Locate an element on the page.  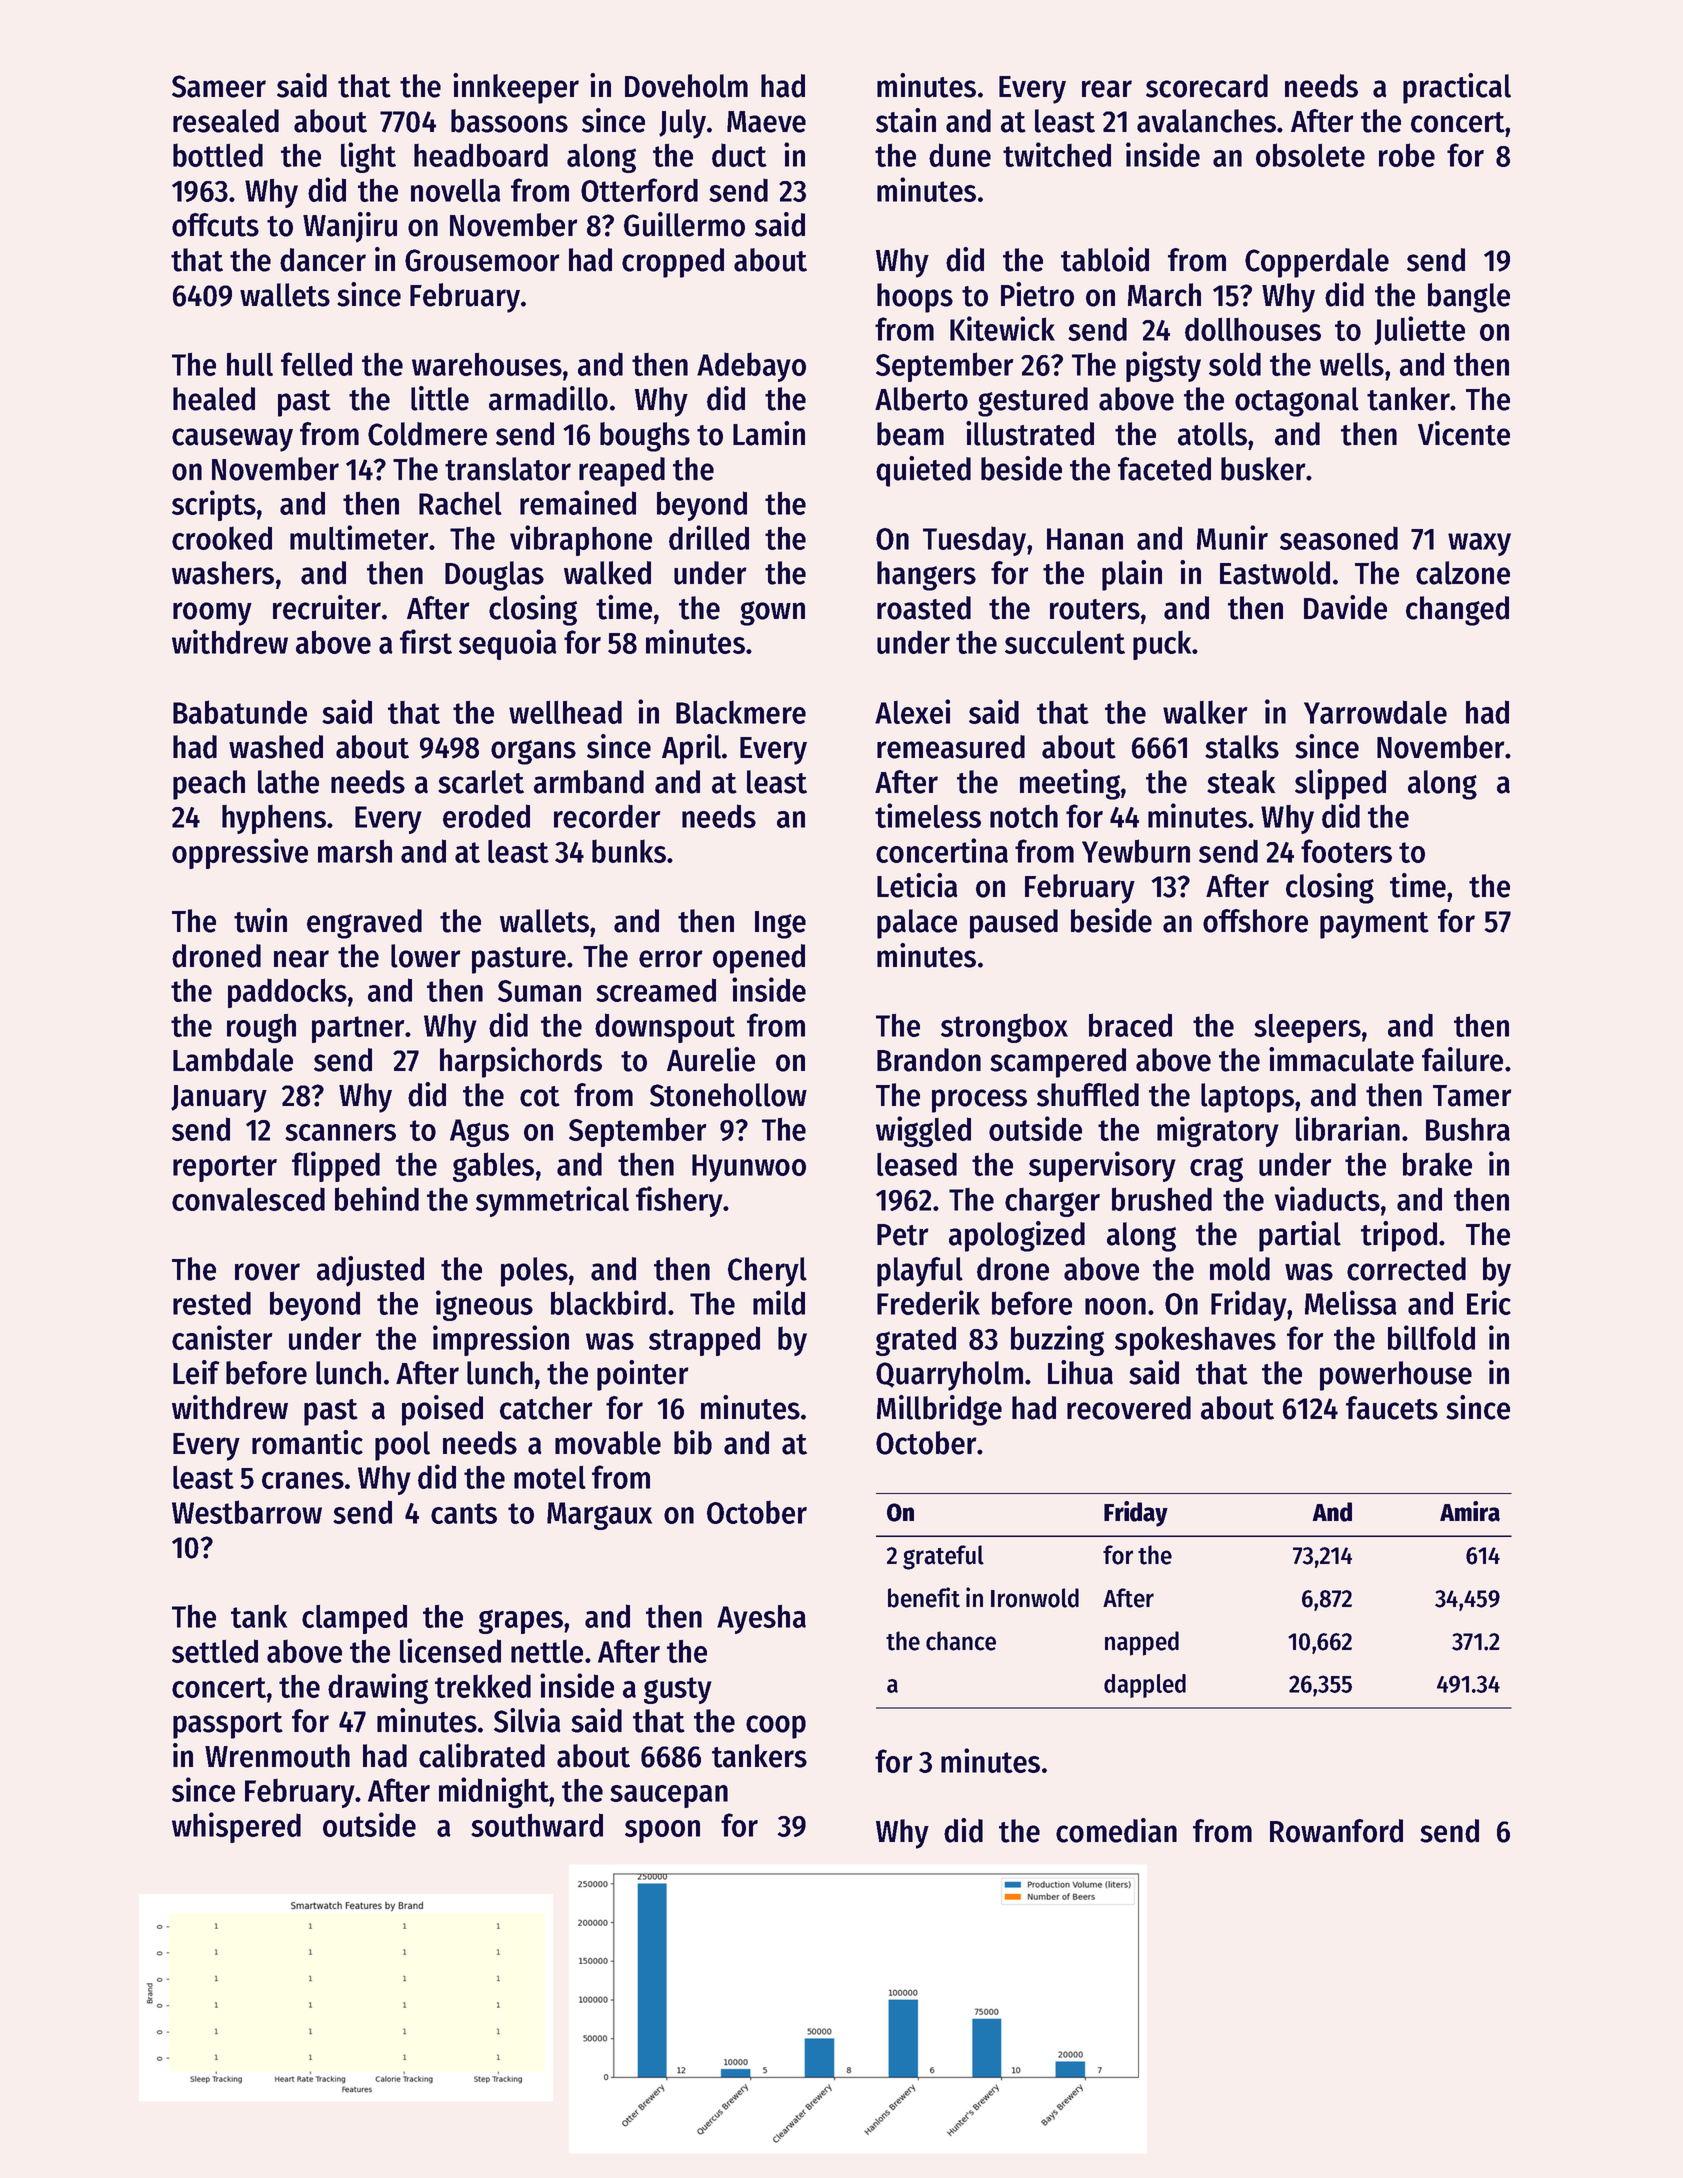
felled is located at coordinates (316, 364).
